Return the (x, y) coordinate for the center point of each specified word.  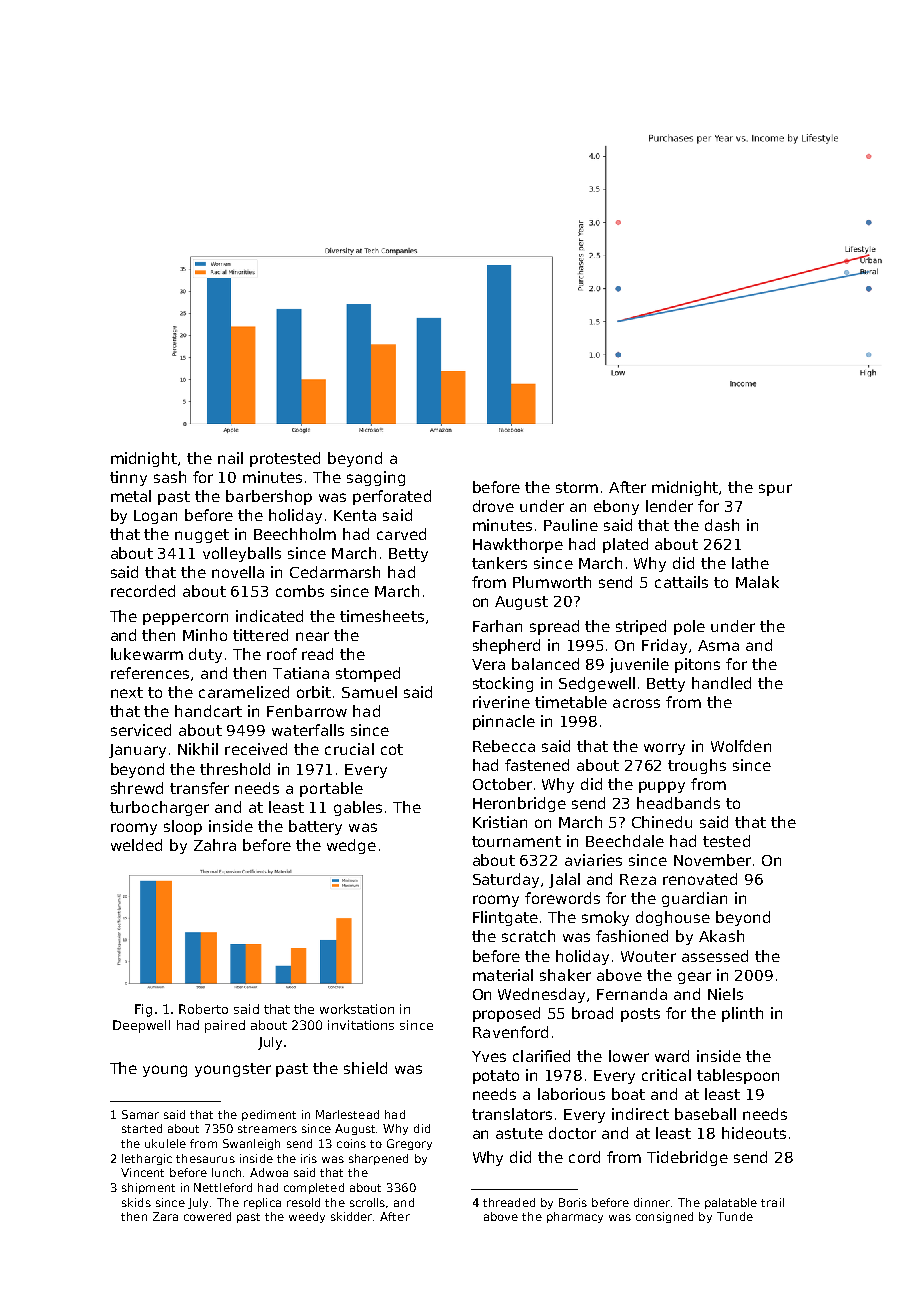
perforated (392, 497)
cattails (681, 582)
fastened (537, 765)
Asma (718, 645)
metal (131, 496)
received (256, 749)
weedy (307, 1217)
